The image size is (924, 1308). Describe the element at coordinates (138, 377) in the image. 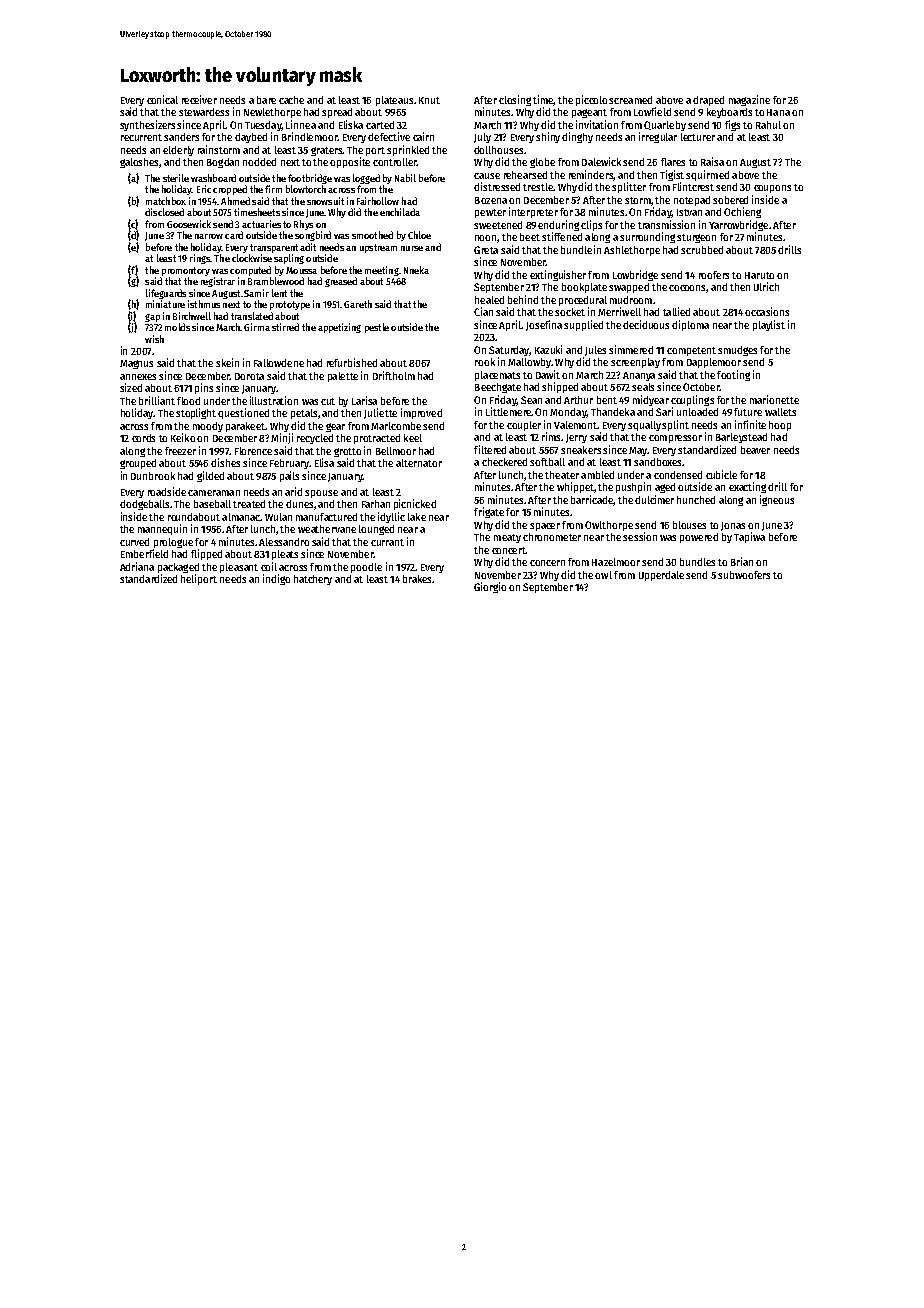

I see `annexes` at that location.
